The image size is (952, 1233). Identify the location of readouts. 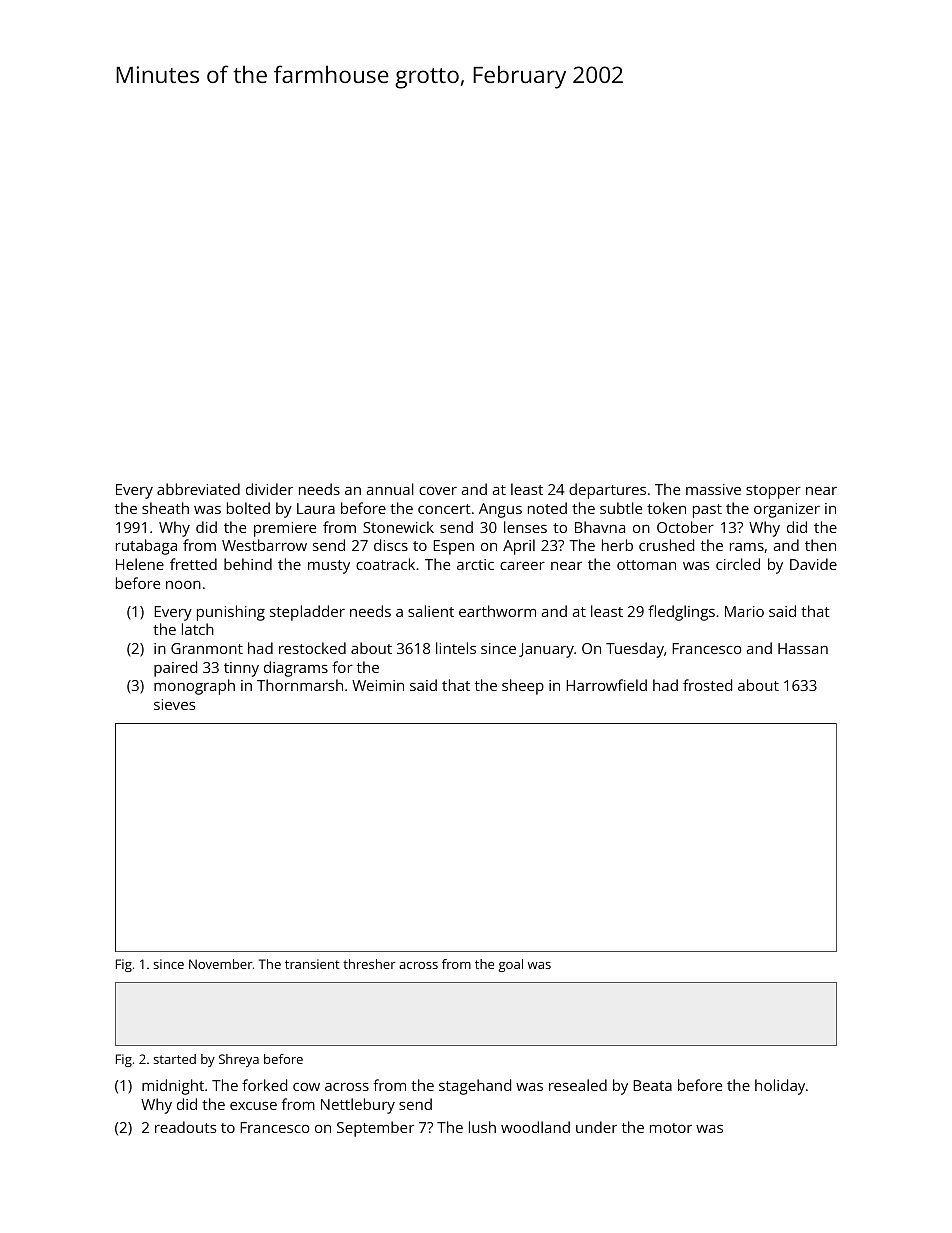
(185, 1127).
